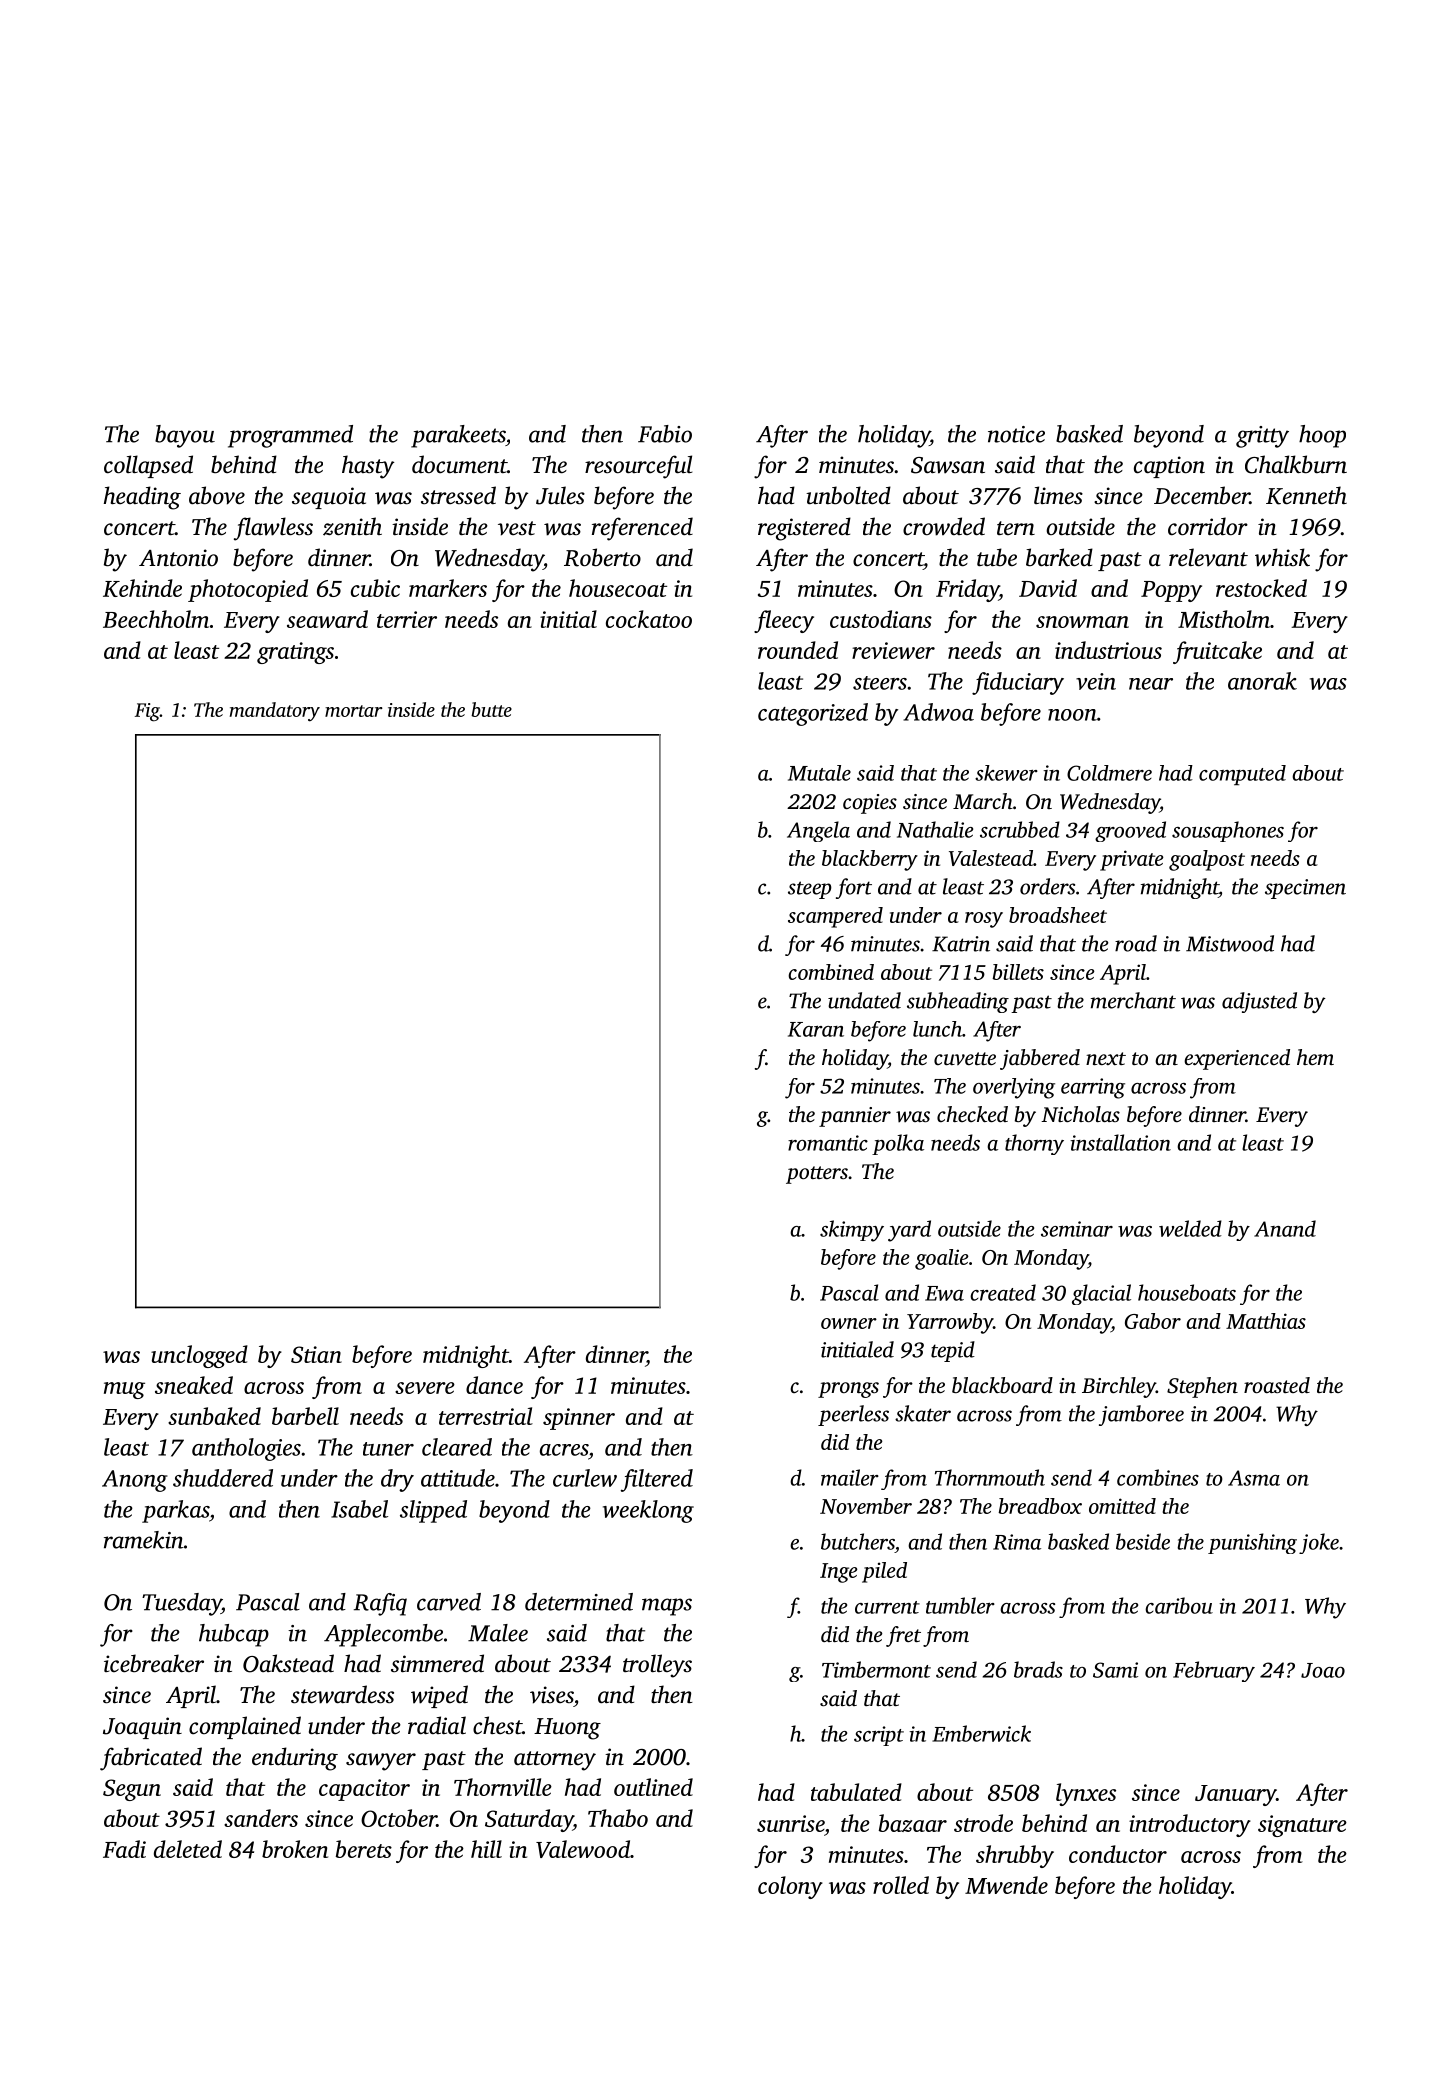 This page has height=2100, width=1450. I want to click on sunrise, so click(790, 1823).
